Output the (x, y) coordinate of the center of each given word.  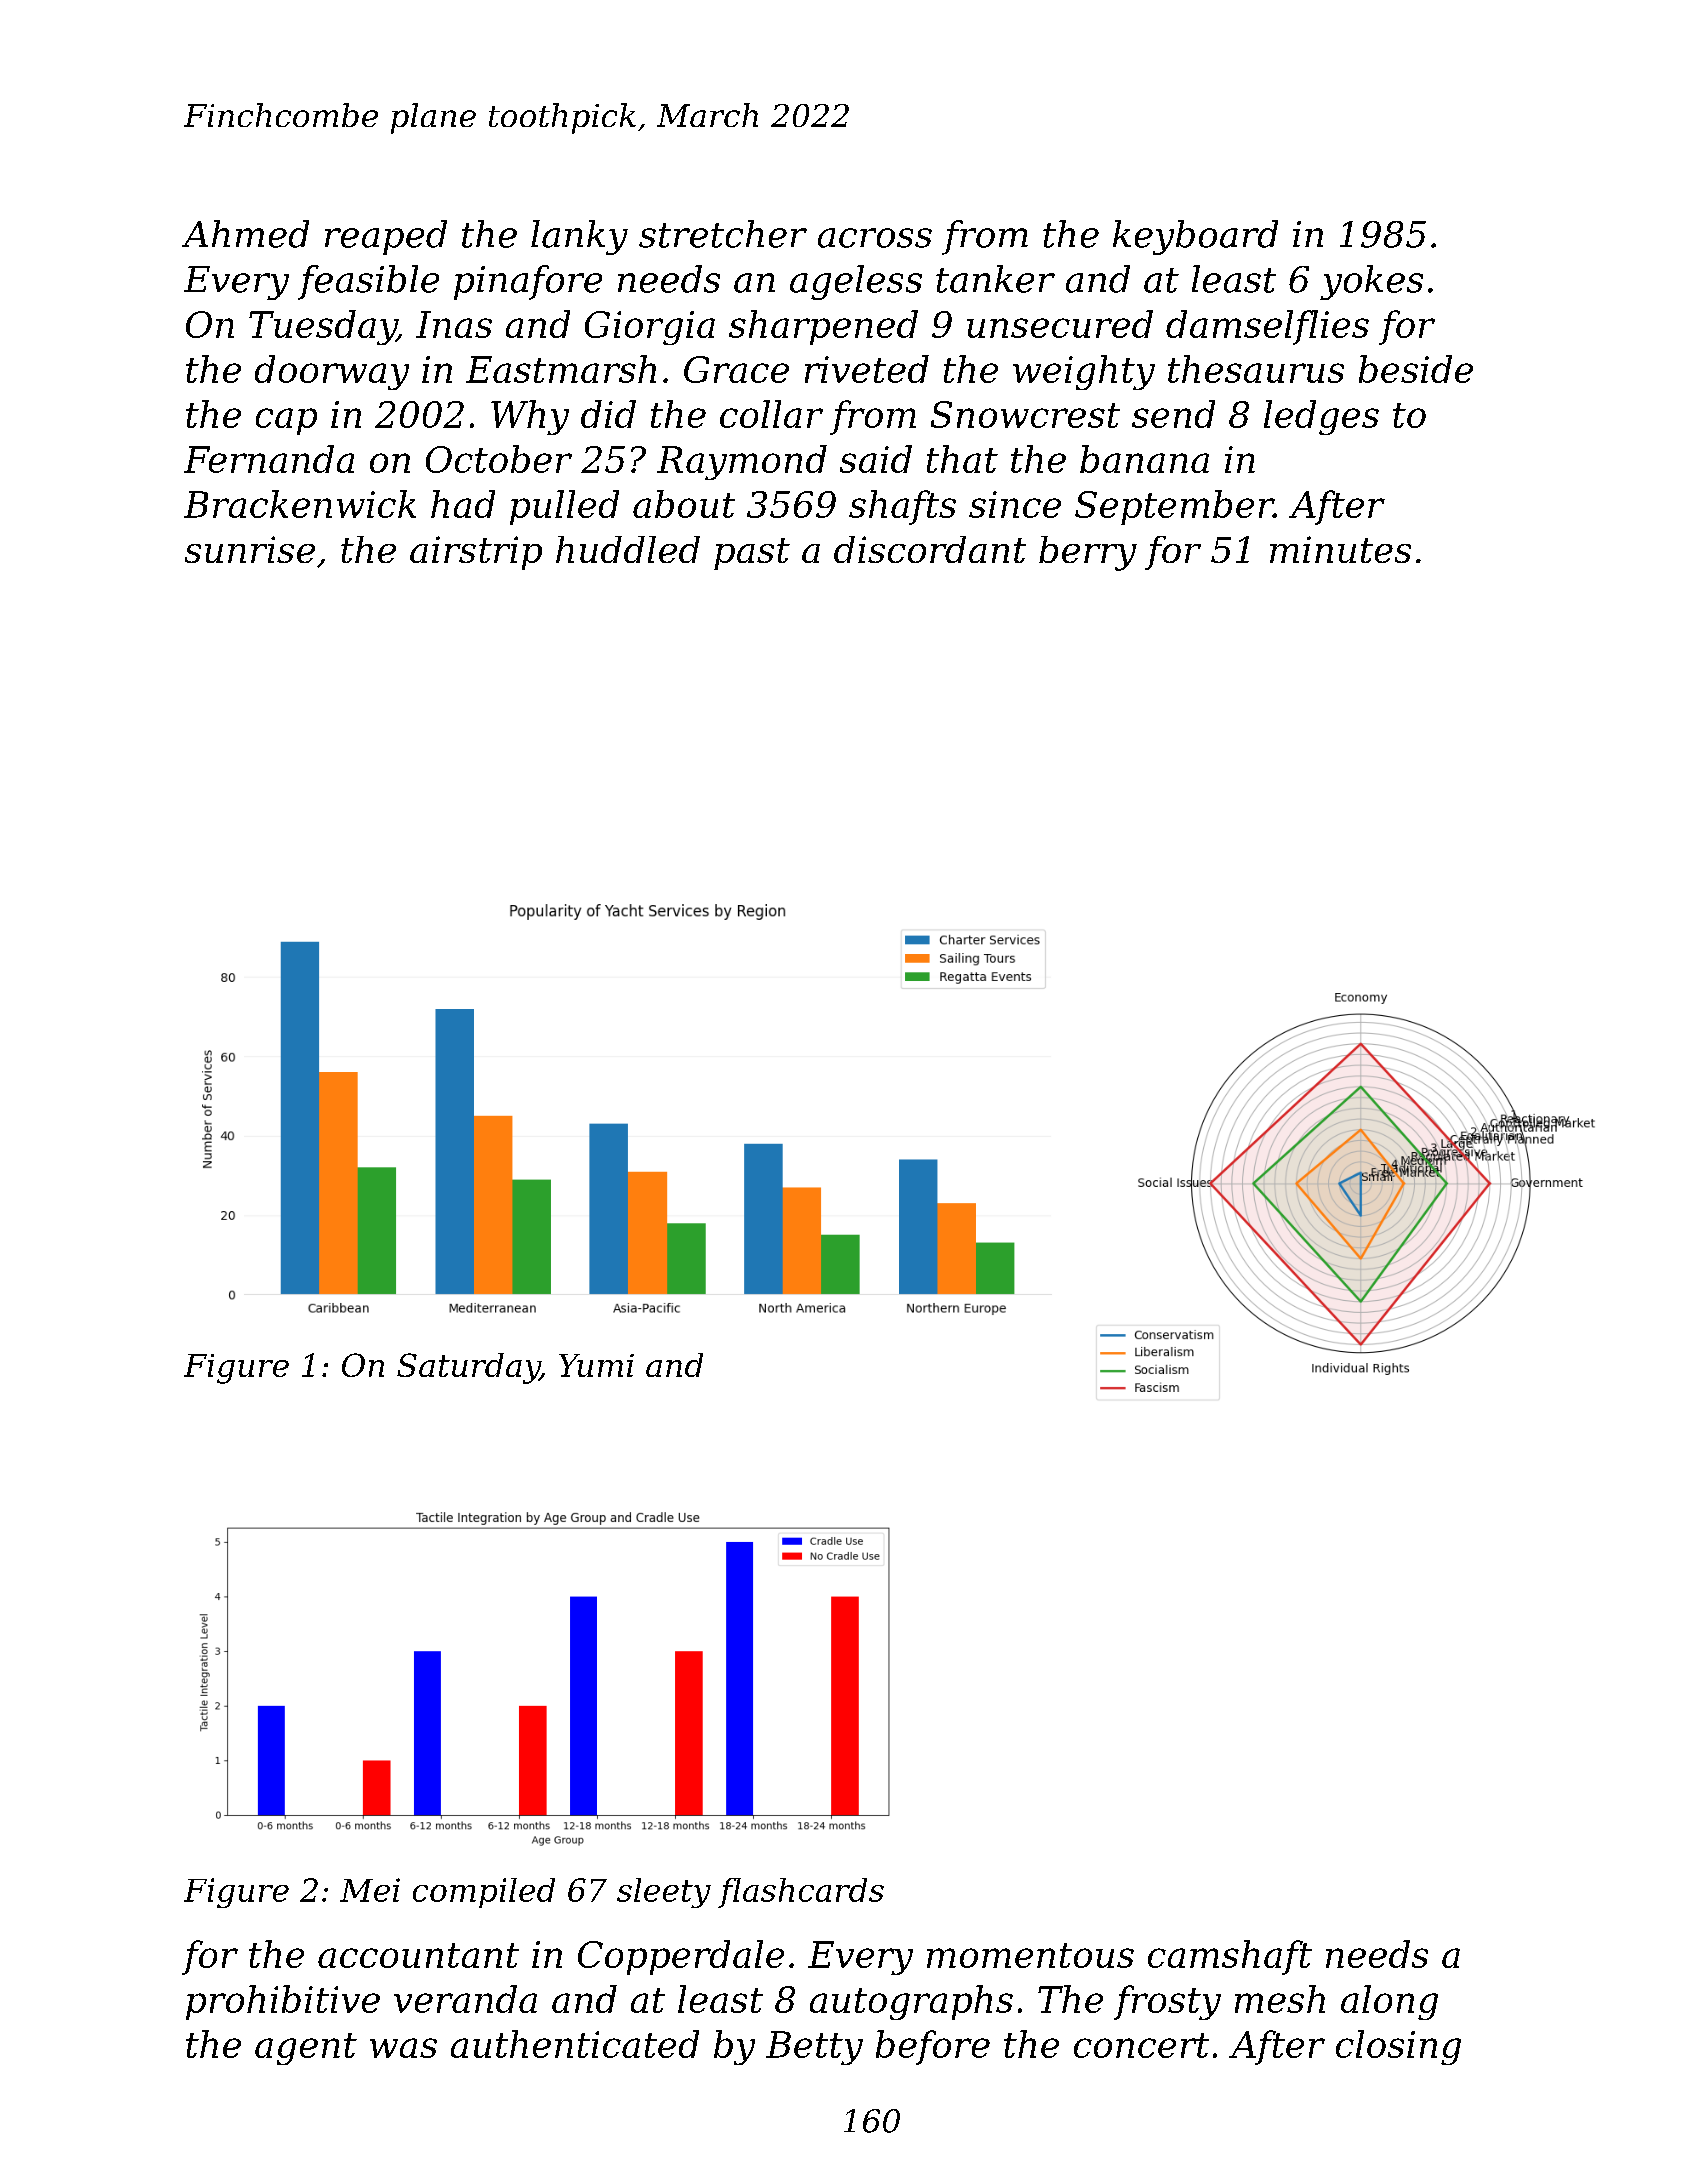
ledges (1321, 417)
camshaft (1230, 1957)
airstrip (476, 553)
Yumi (596, 1365)
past (752, 554)
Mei (370, 1890)
